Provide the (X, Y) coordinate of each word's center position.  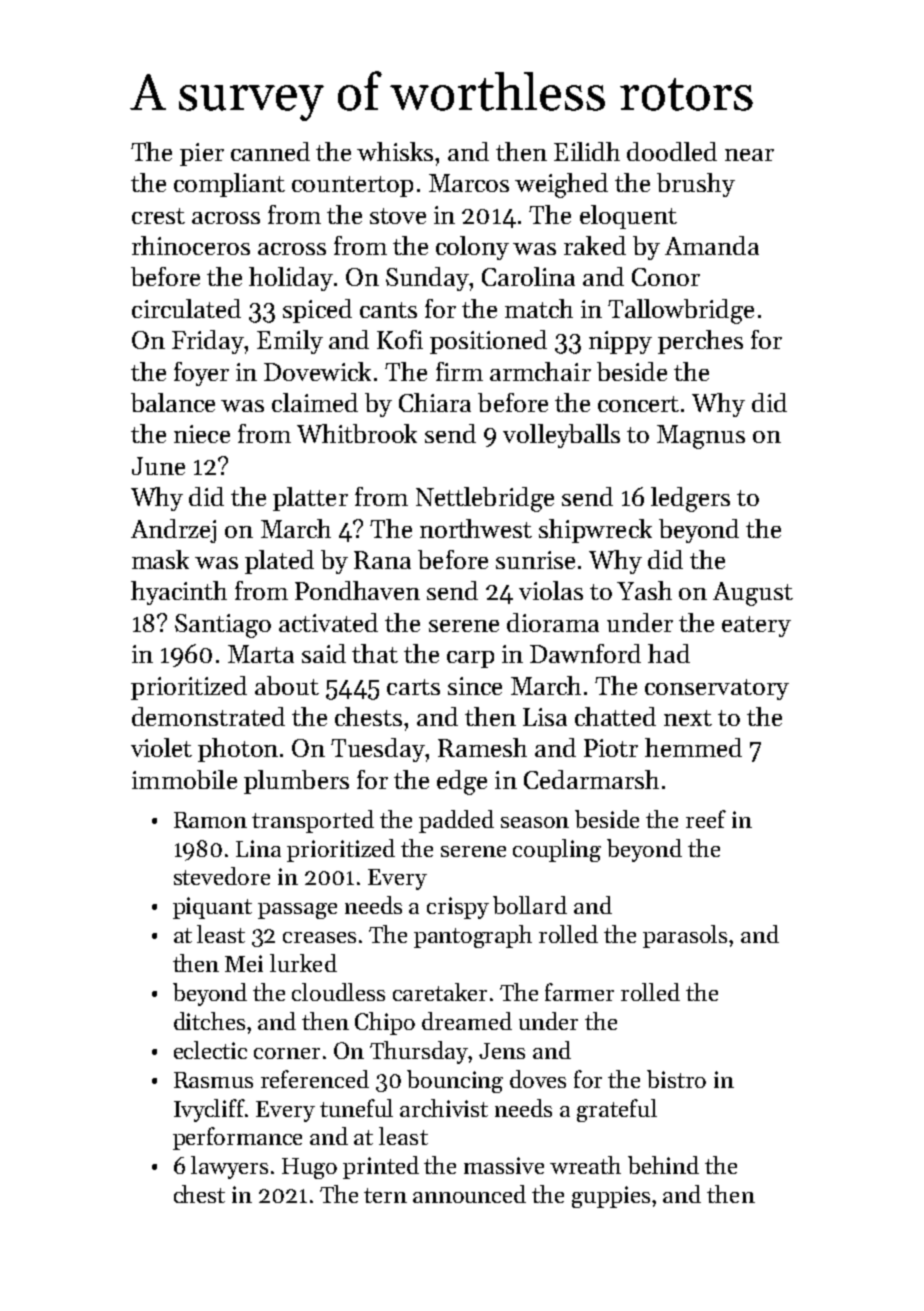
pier (202, 154)
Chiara (435, 402)
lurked (303, 963)
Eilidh (587, 151)
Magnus (701, 437)
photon (238, 750)
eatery (756, 626)
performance (237, 1138)
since (475, 686)
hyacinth (179, 593)
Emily (290, 342)
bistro (676, 1079)
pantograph (473, 936)
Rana (382, 560)
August (753, 594)
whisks (396, 151)
